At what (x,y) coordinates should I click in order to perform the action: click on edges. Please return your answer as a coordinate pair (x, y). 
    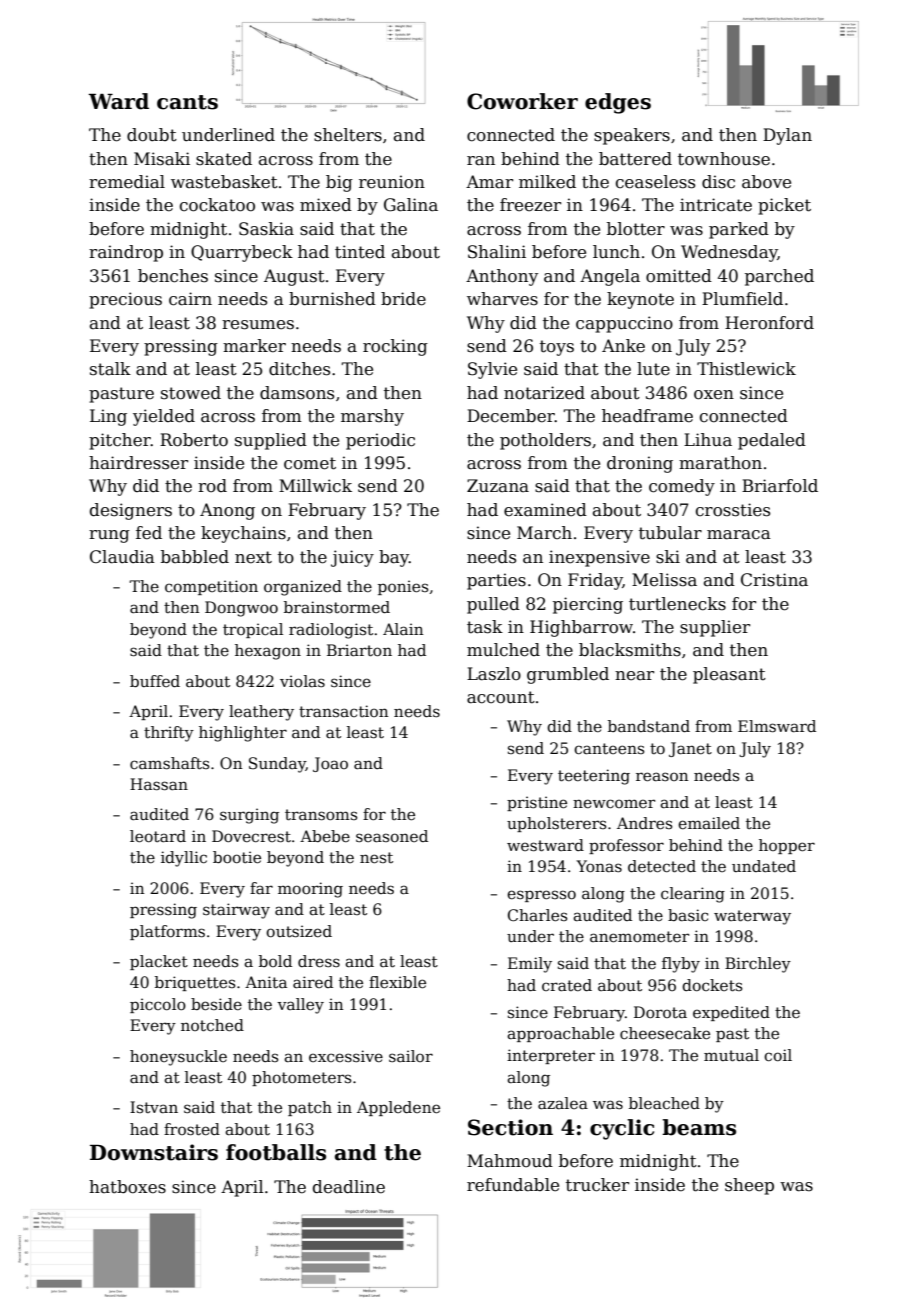
    Looking at the image, I should click on (618, 103).
